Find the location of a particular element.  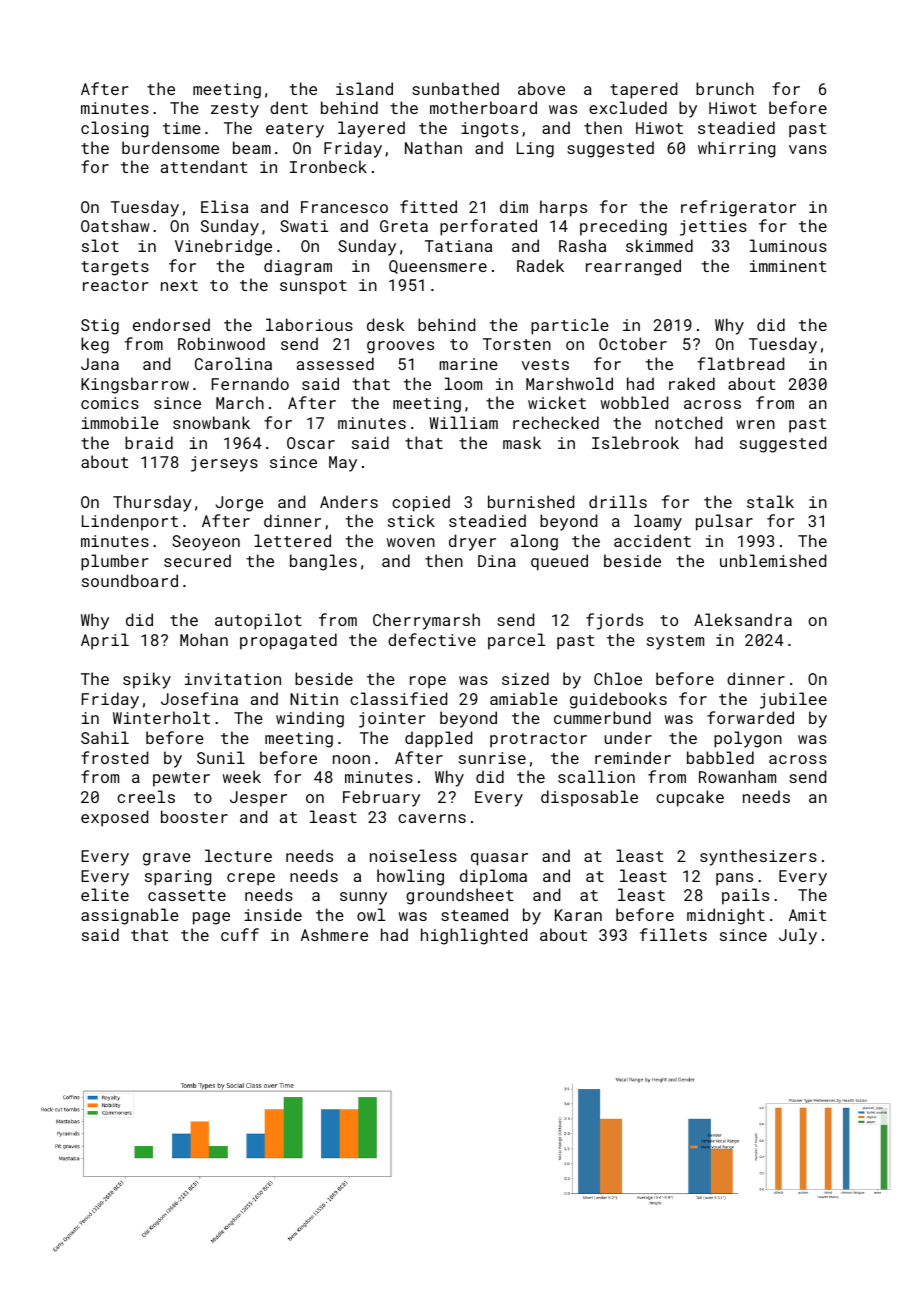

Vinebridge is located at coordinates (223, 247).
